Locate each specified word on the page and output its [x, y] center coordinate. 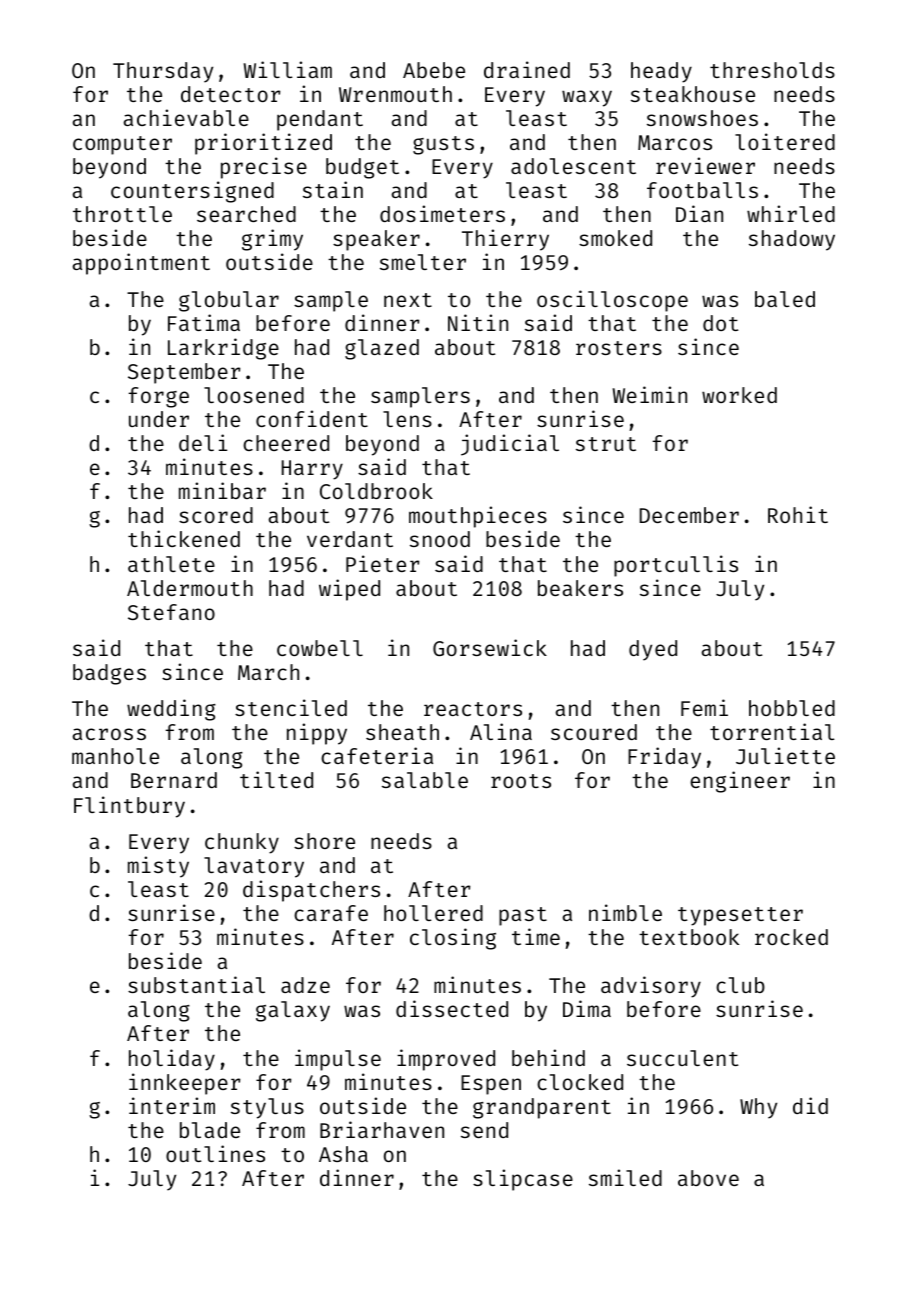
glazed [382, 349]
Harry [312, 470]
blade [210, 1130]
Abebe [434, 70]
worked [739, 395]
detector [230, 94]
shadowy [792, 240]
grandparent [542, 1108]
